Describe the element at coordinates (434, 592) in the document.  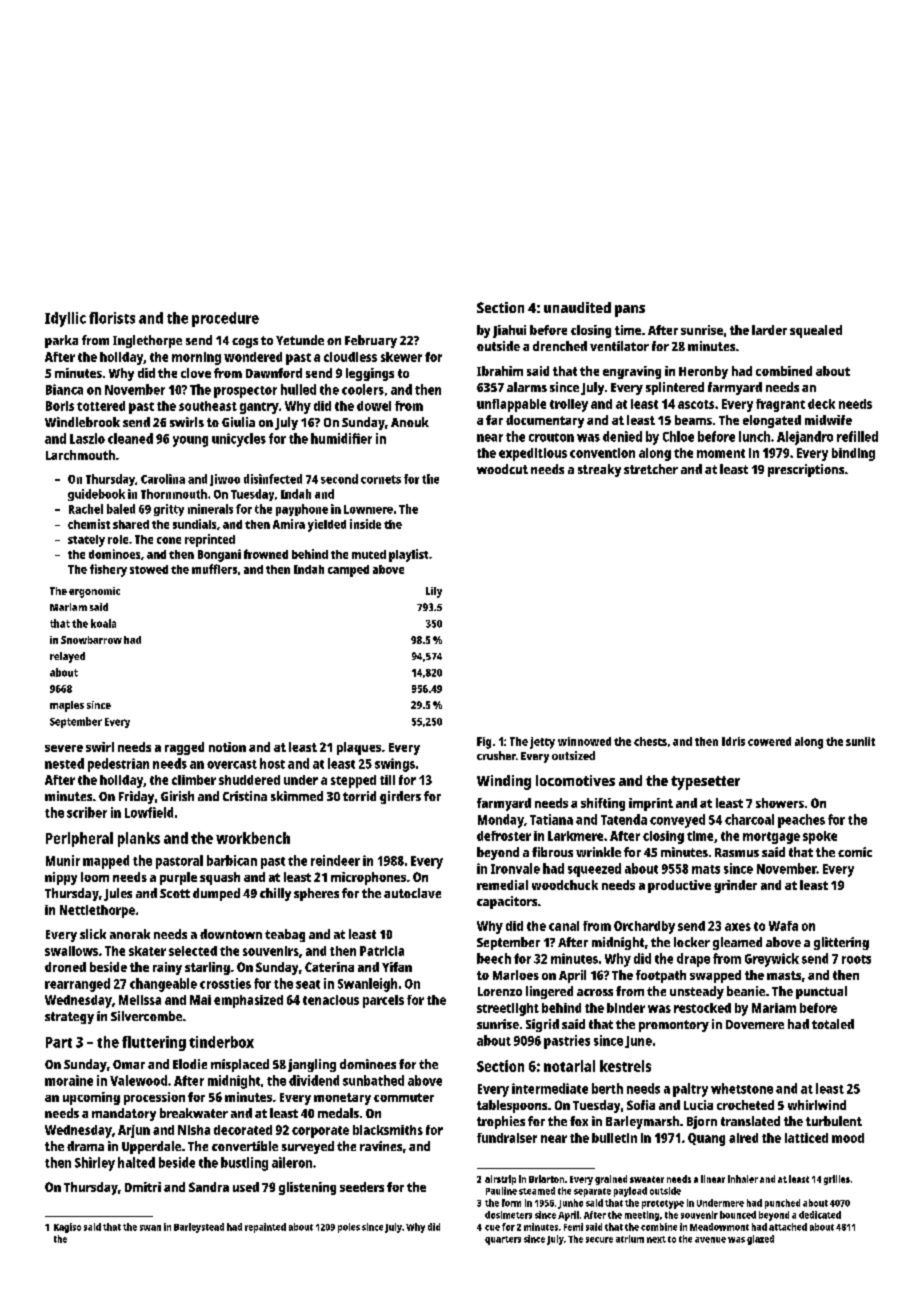
I see `Lily` at that location.
